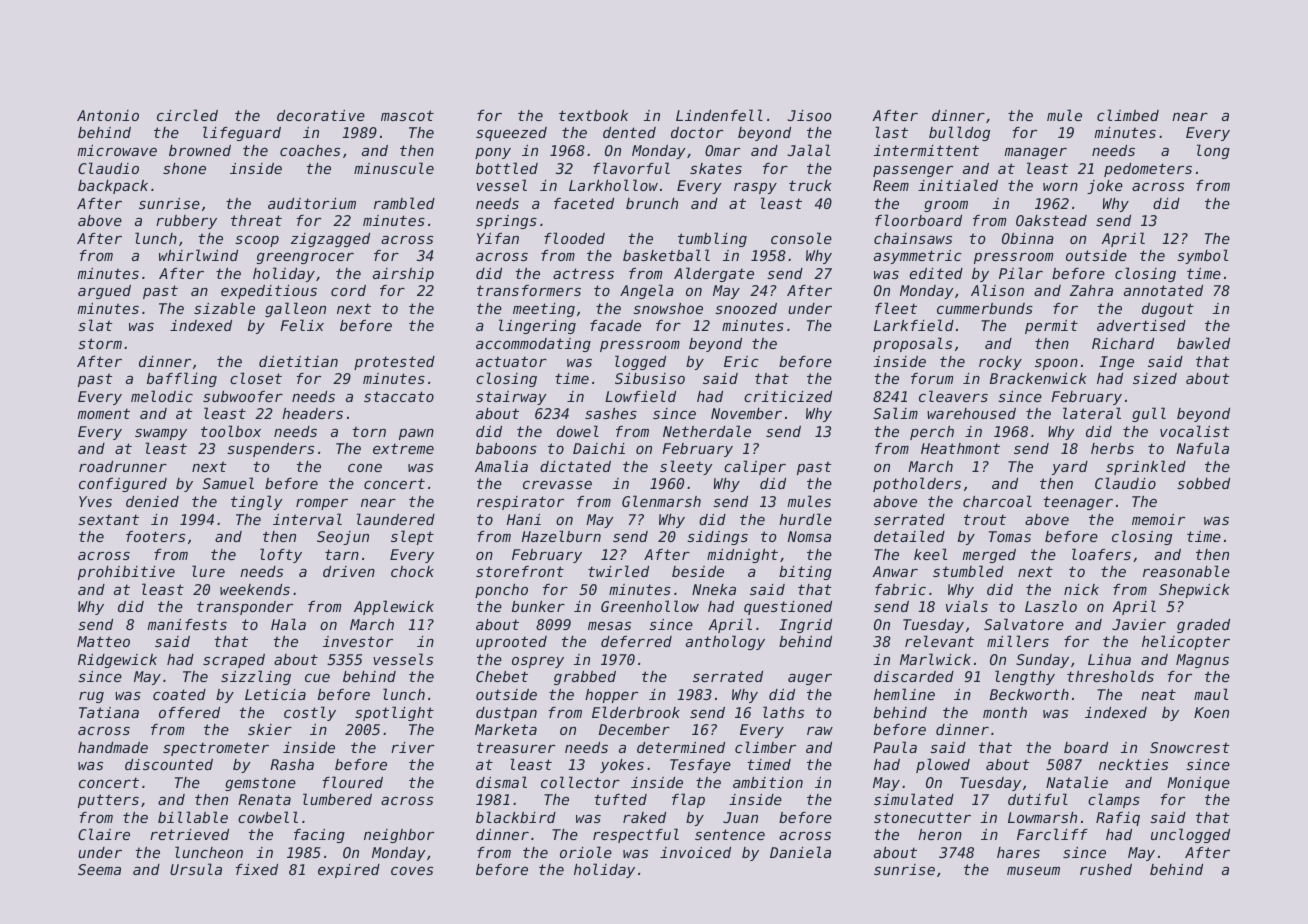 Image resolution: width=1308 pixels, height=924 pixels. Describe the element at coordinates (187, 115) in the screenshot. I see `circled` at that location.
